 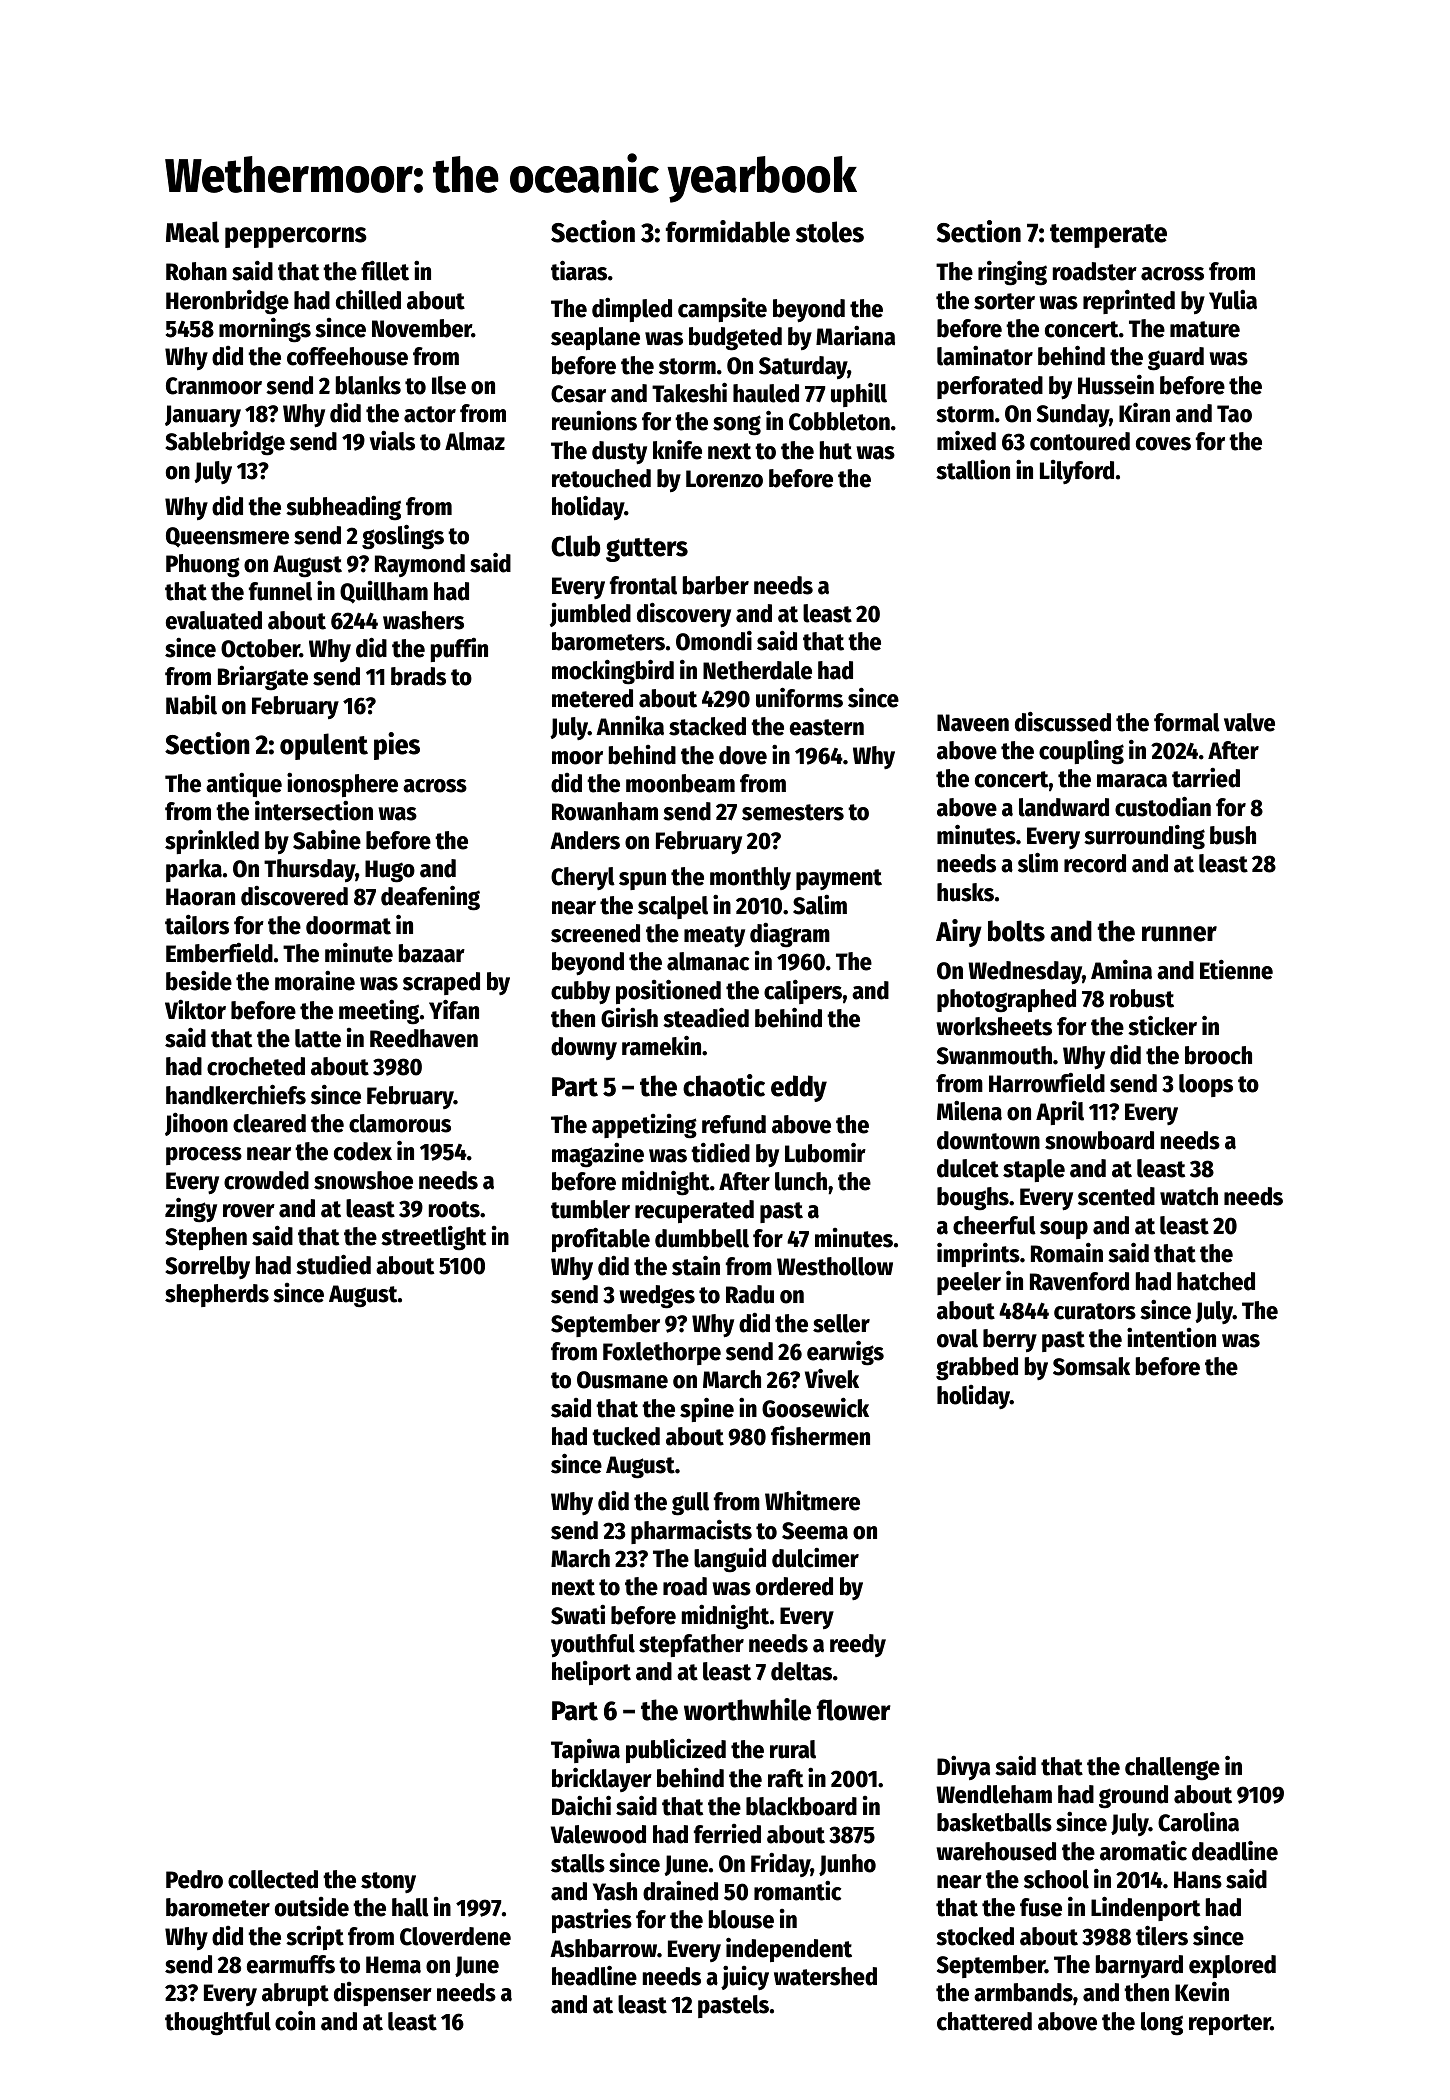 I want to click on Pedro, so click(x=194, y=1879).
